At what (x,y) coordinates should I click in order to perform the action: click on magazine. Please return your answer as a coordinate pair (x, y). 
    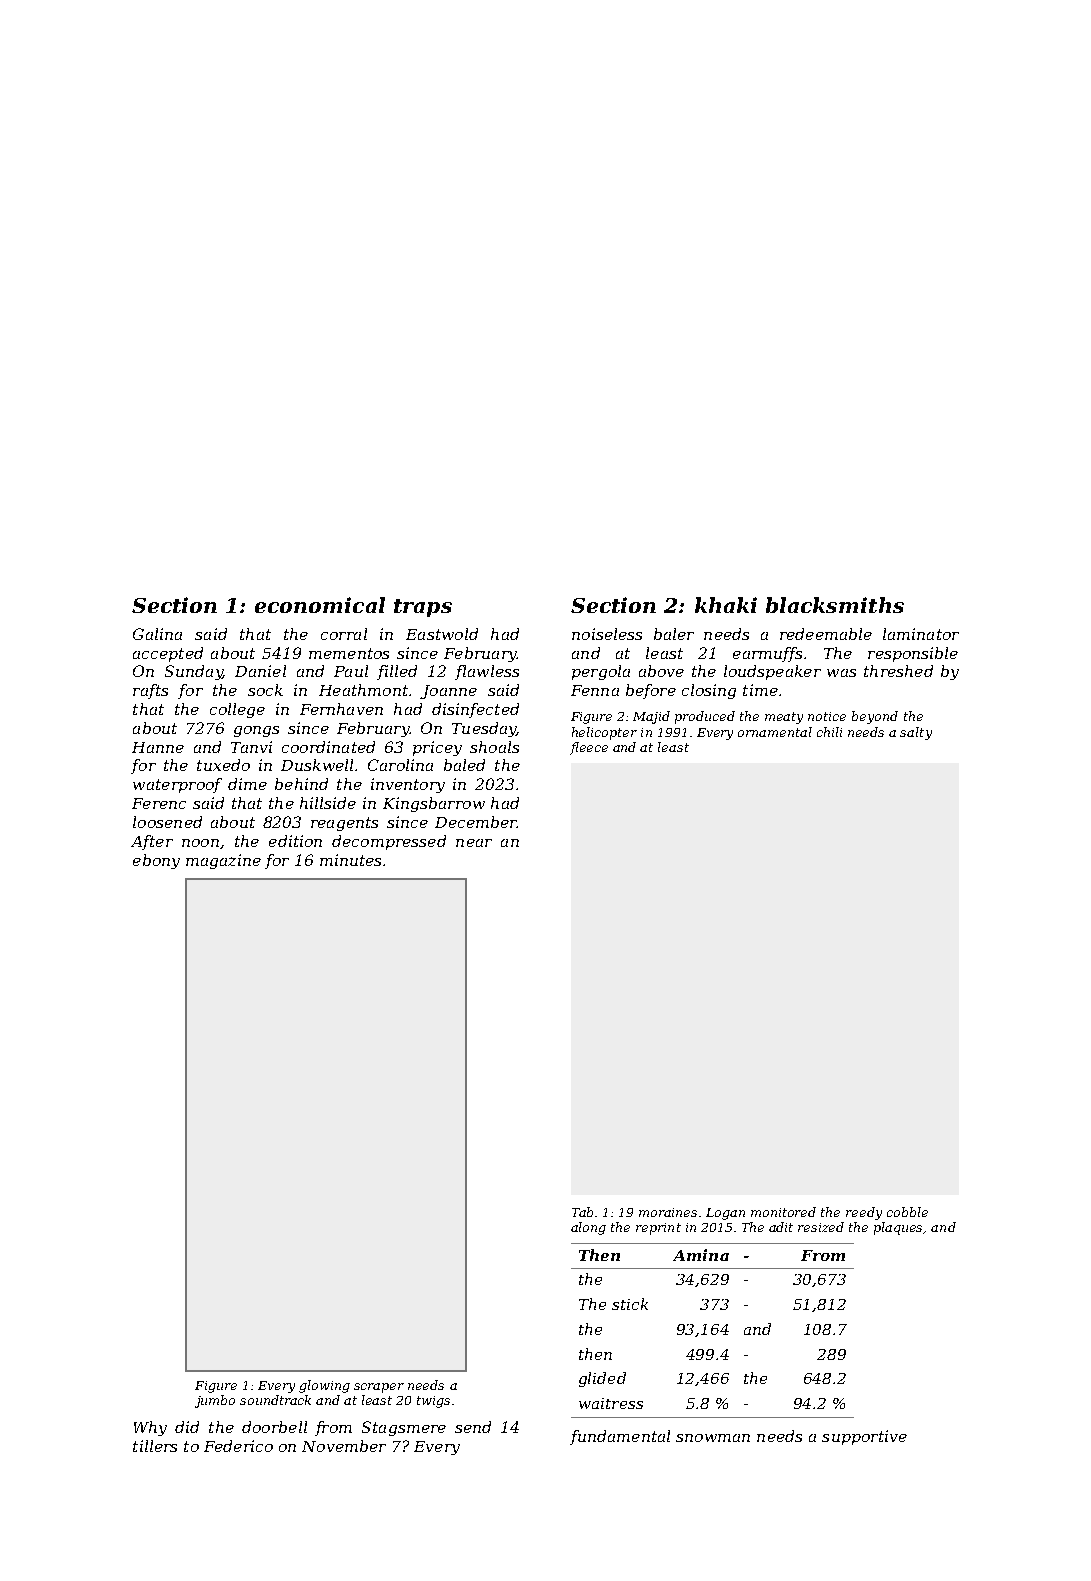
    Looking at the image, I should click on (223, 861).
